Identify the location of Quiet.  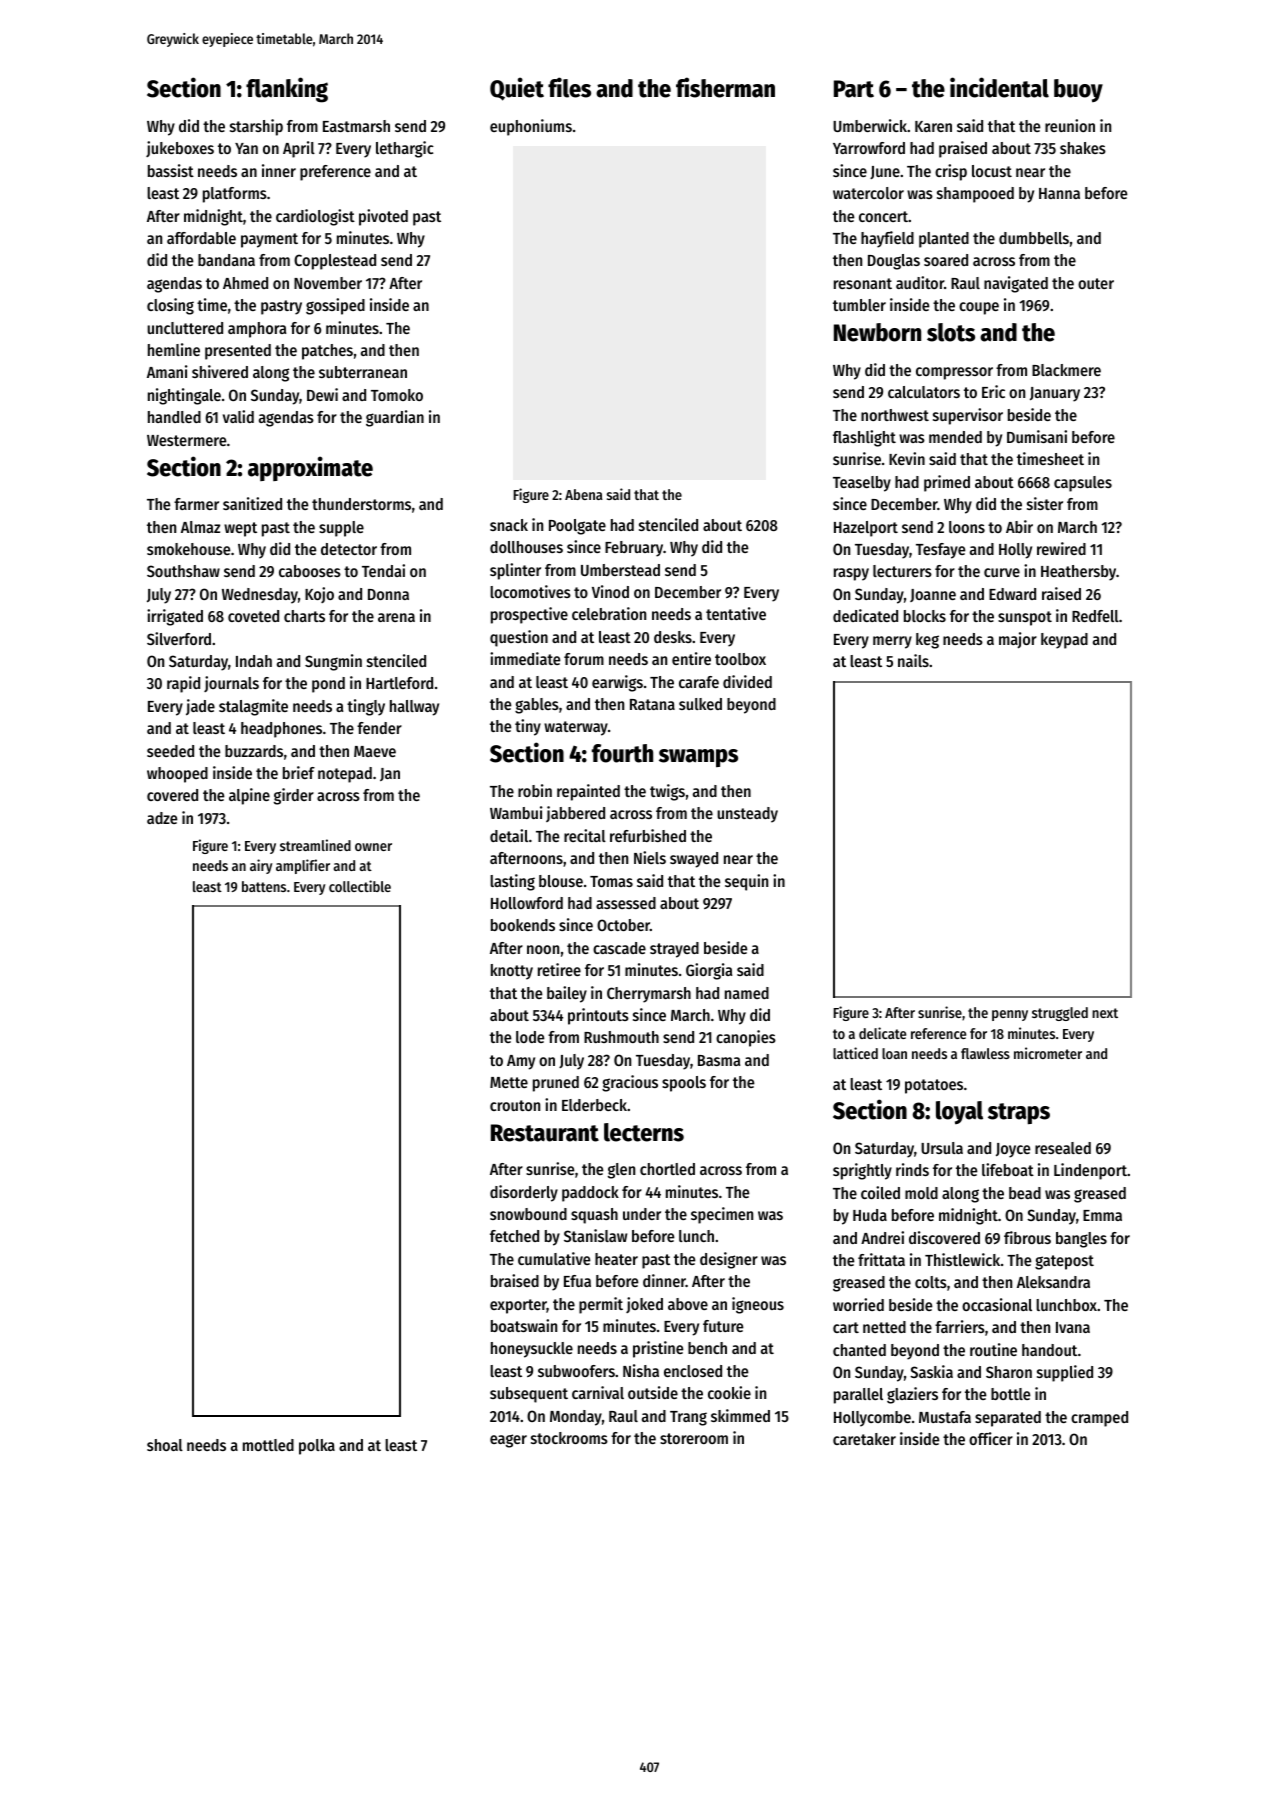
(517, 89).
